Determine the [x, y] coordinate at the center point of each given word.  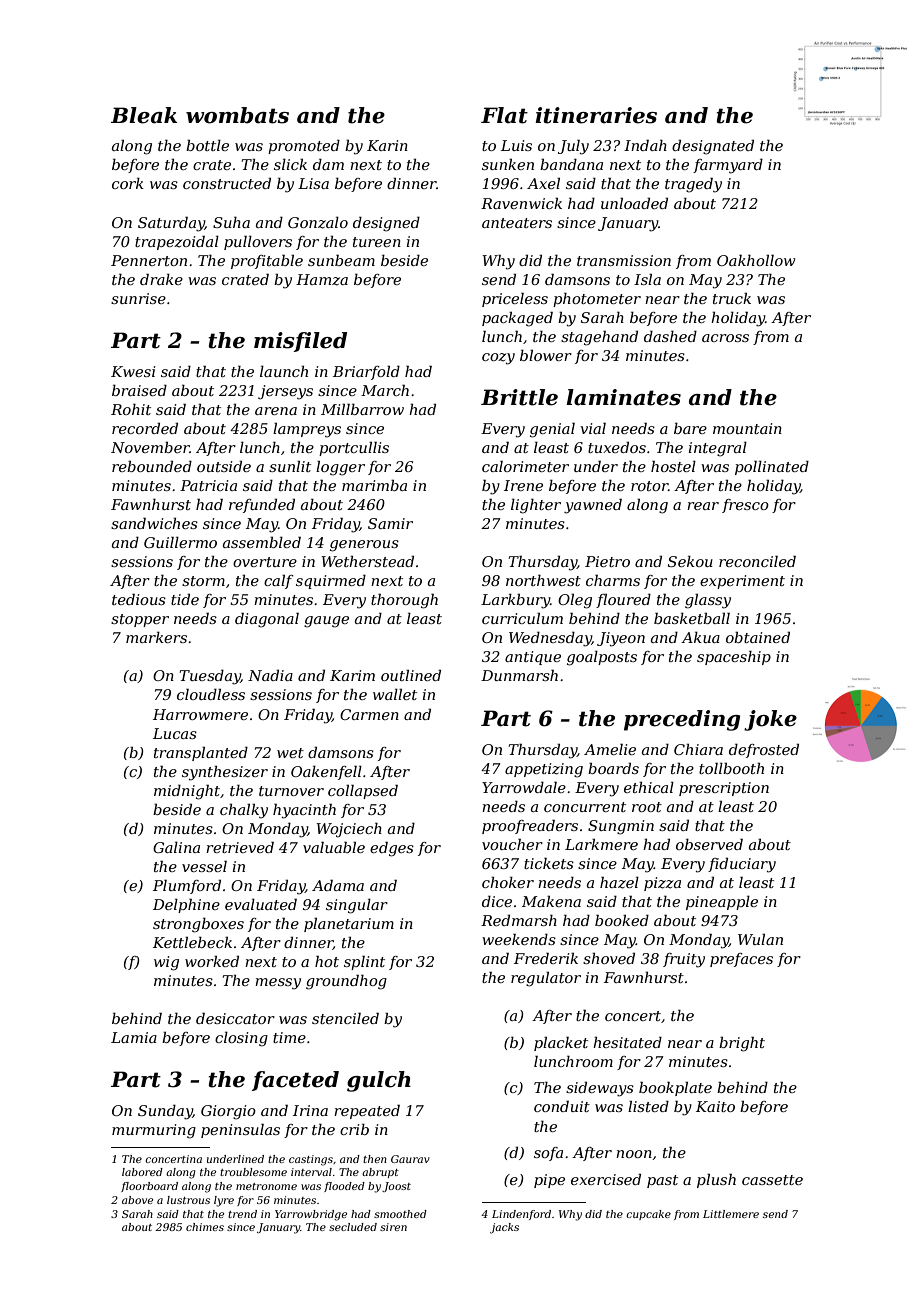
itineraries [596, 115]
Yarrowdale [524, 787]
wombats [237, 115]
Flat [504, 115]
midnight [187, 792]
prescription [724, 789]
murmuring [154, 1131]
